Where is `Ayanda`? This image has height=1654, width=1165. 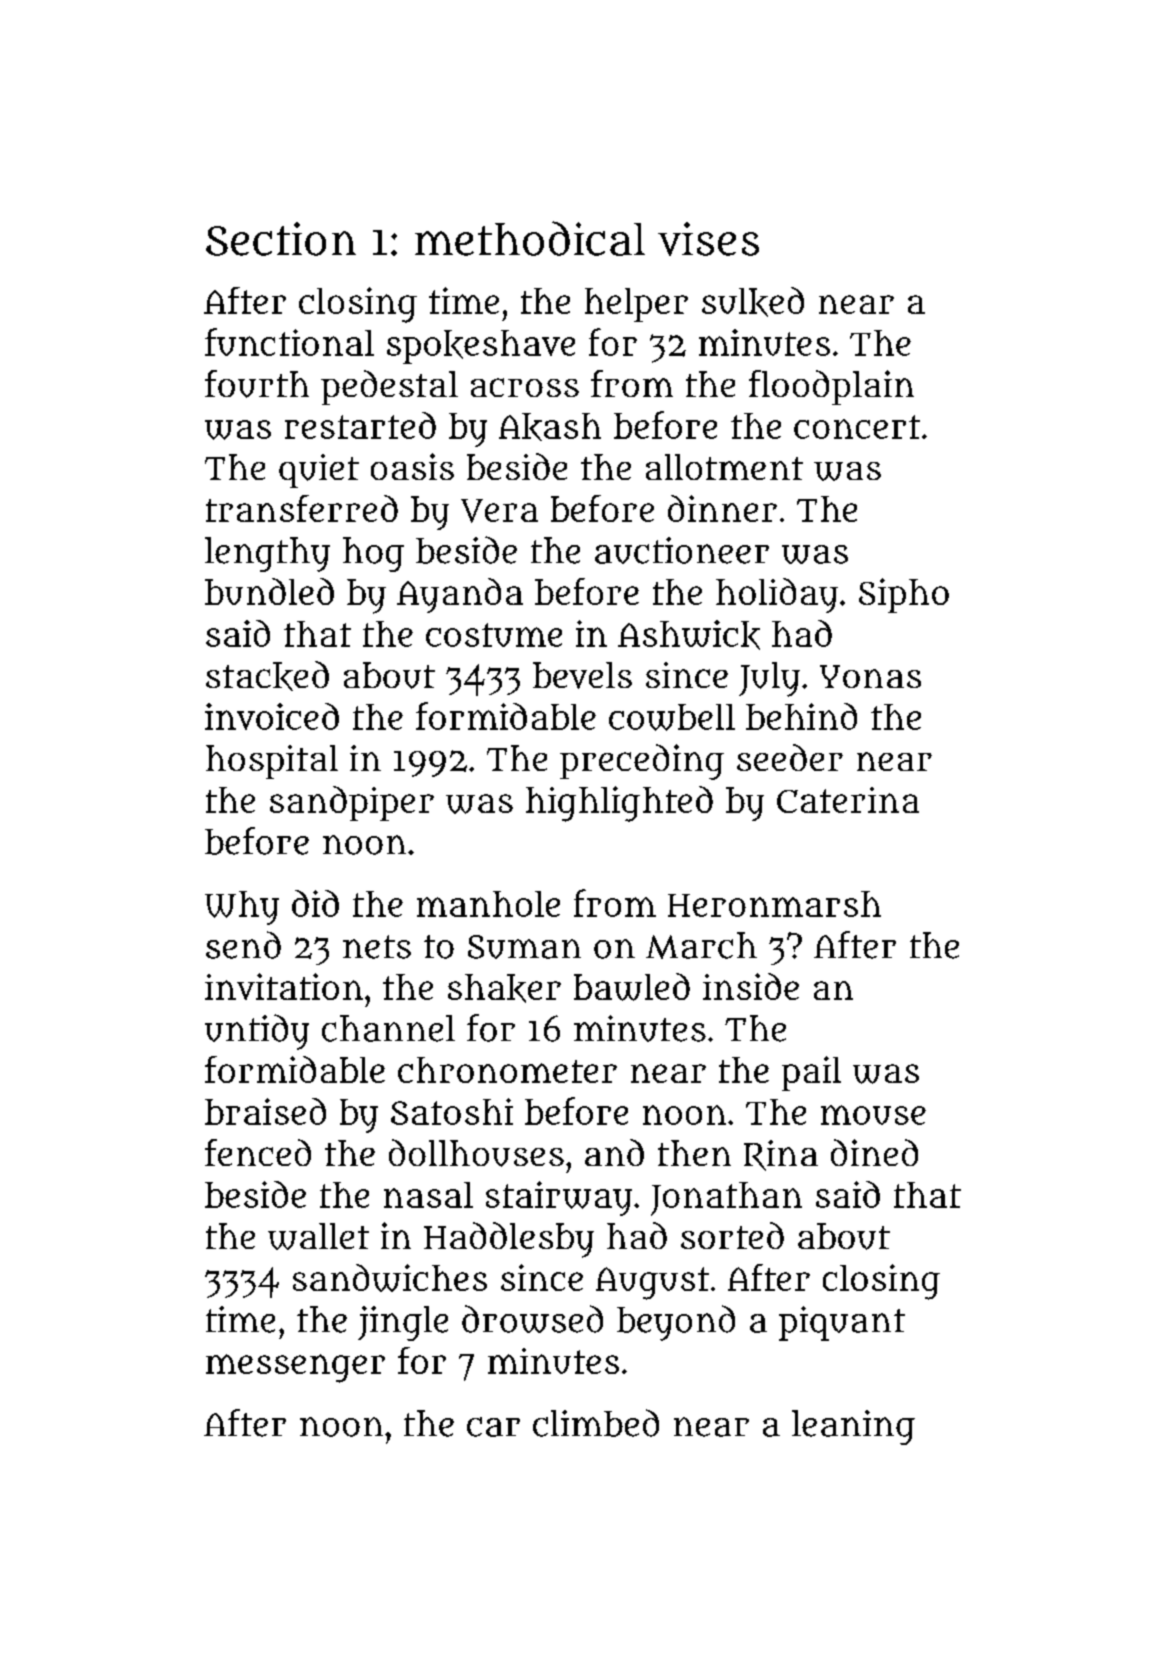
Ayanda is located at coordinates (460, 595).
